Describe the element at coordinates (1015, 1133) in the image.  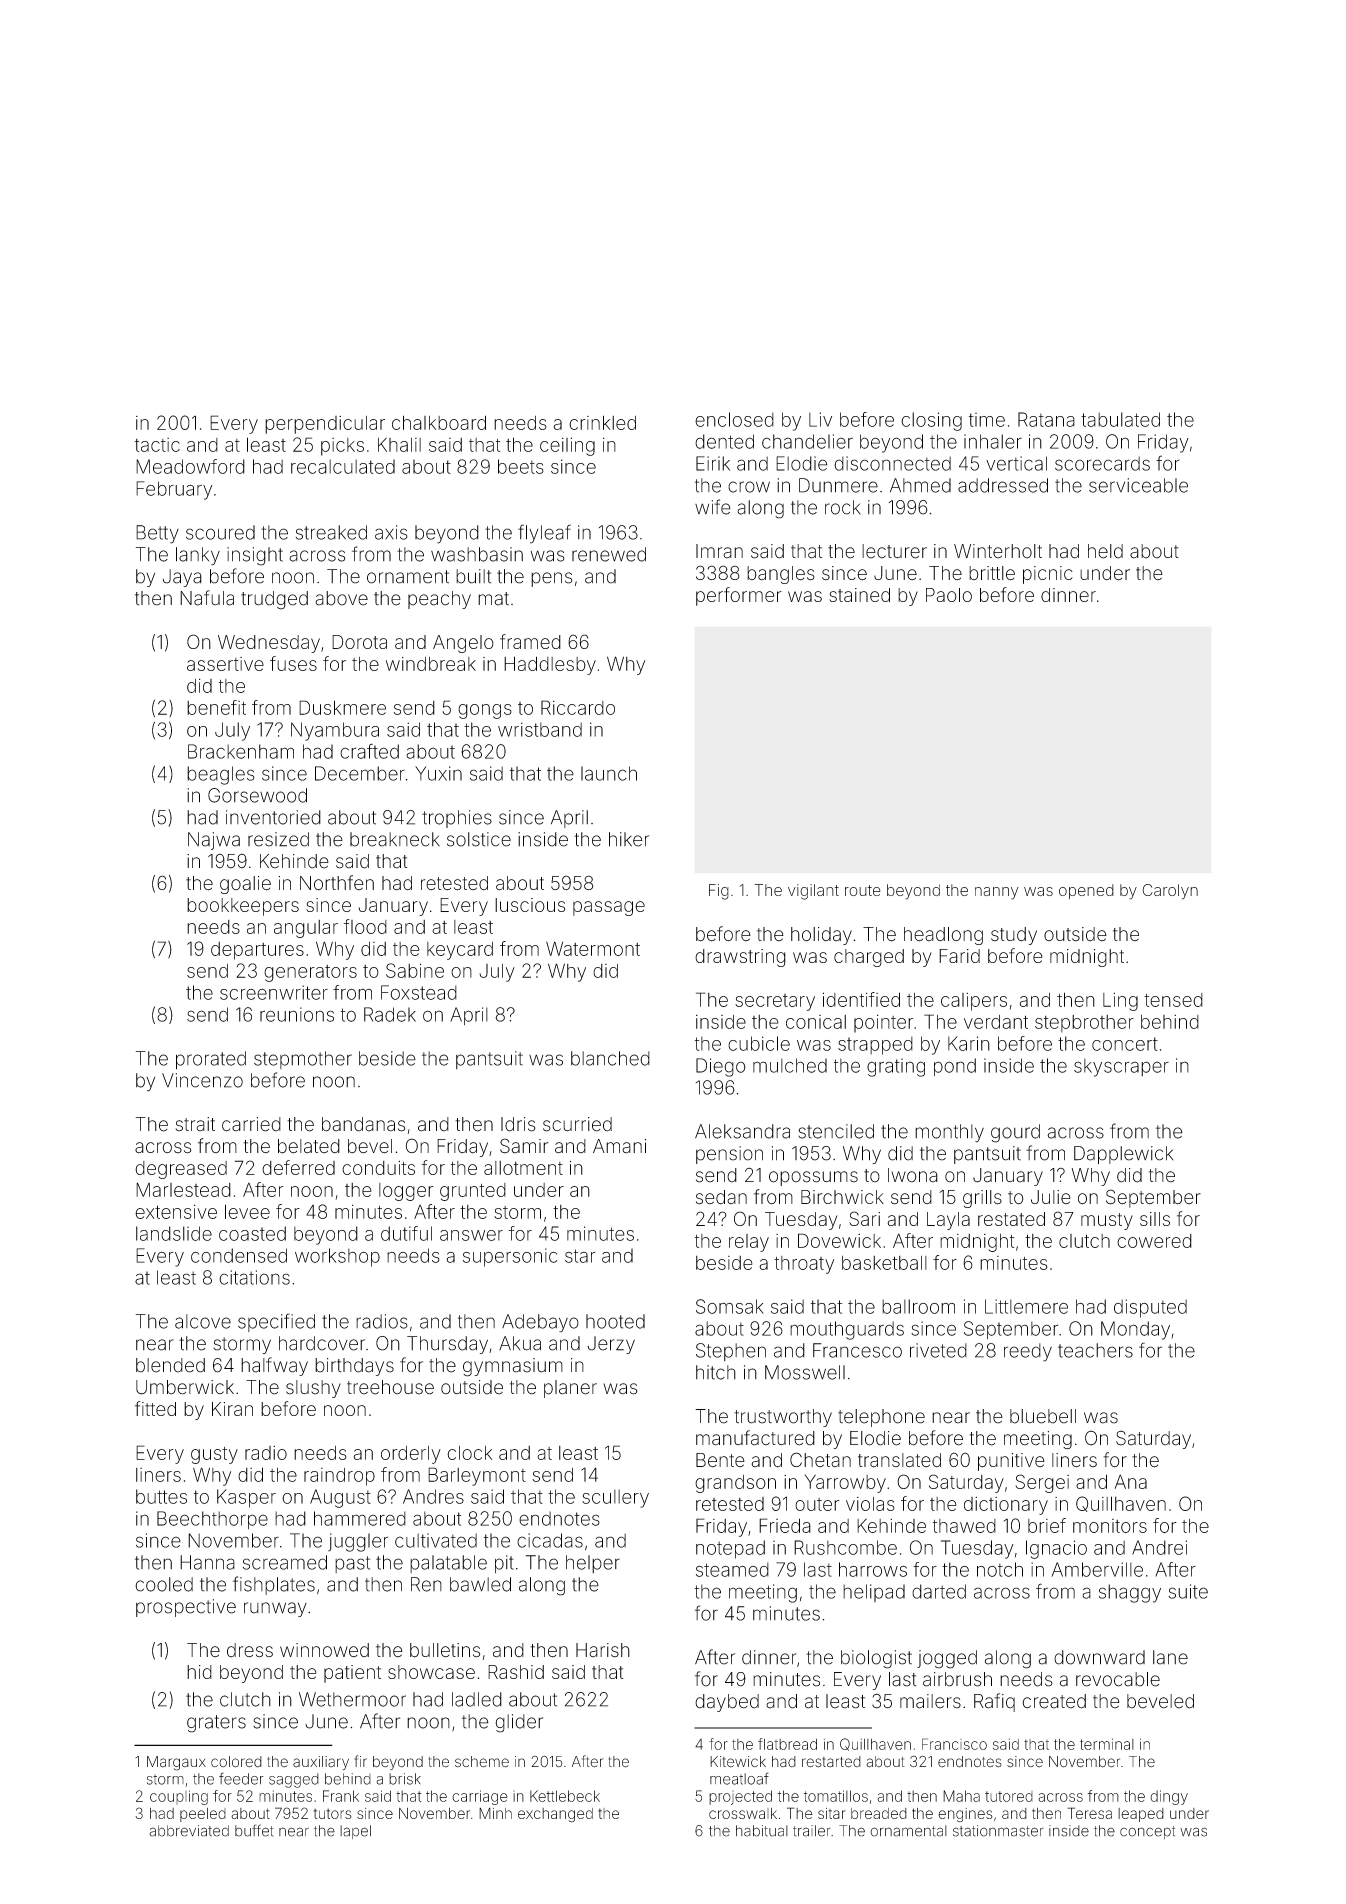
I see `gourd` at that location.
